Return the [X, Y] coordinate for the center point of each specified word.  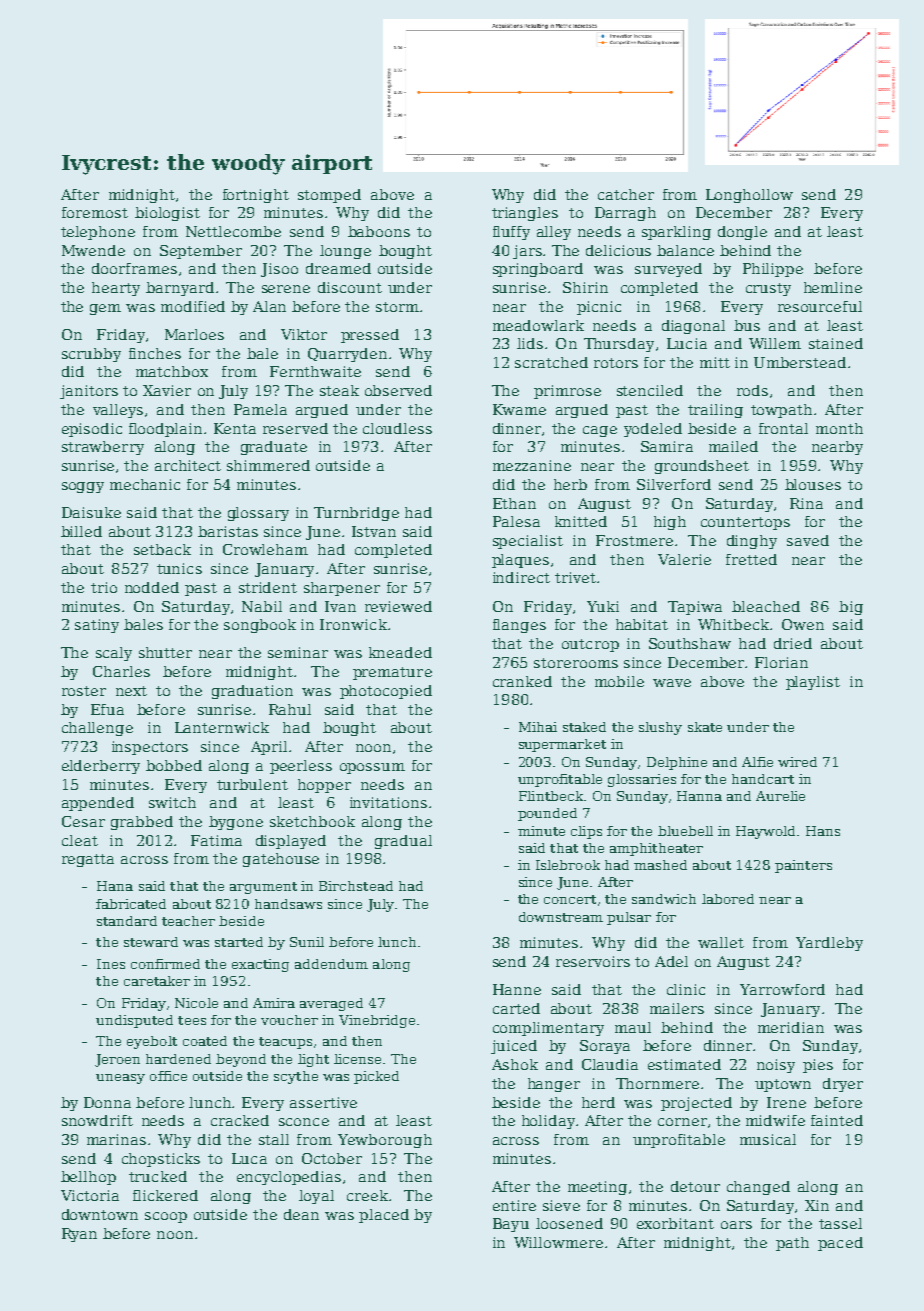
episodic [92, 430]
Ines [111, 964]
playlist [813, 683]
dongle [742, 233]
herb [570, 484]
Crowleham [265, 549]
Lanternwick [222, 727]
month [839, 428]
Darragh [625, 214]
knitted [581, 521]
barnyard [180, 289]
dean [301, 1214]
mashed [660, 865]
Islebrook [568, 865]
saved [808, 540]
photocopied [386, 692]
